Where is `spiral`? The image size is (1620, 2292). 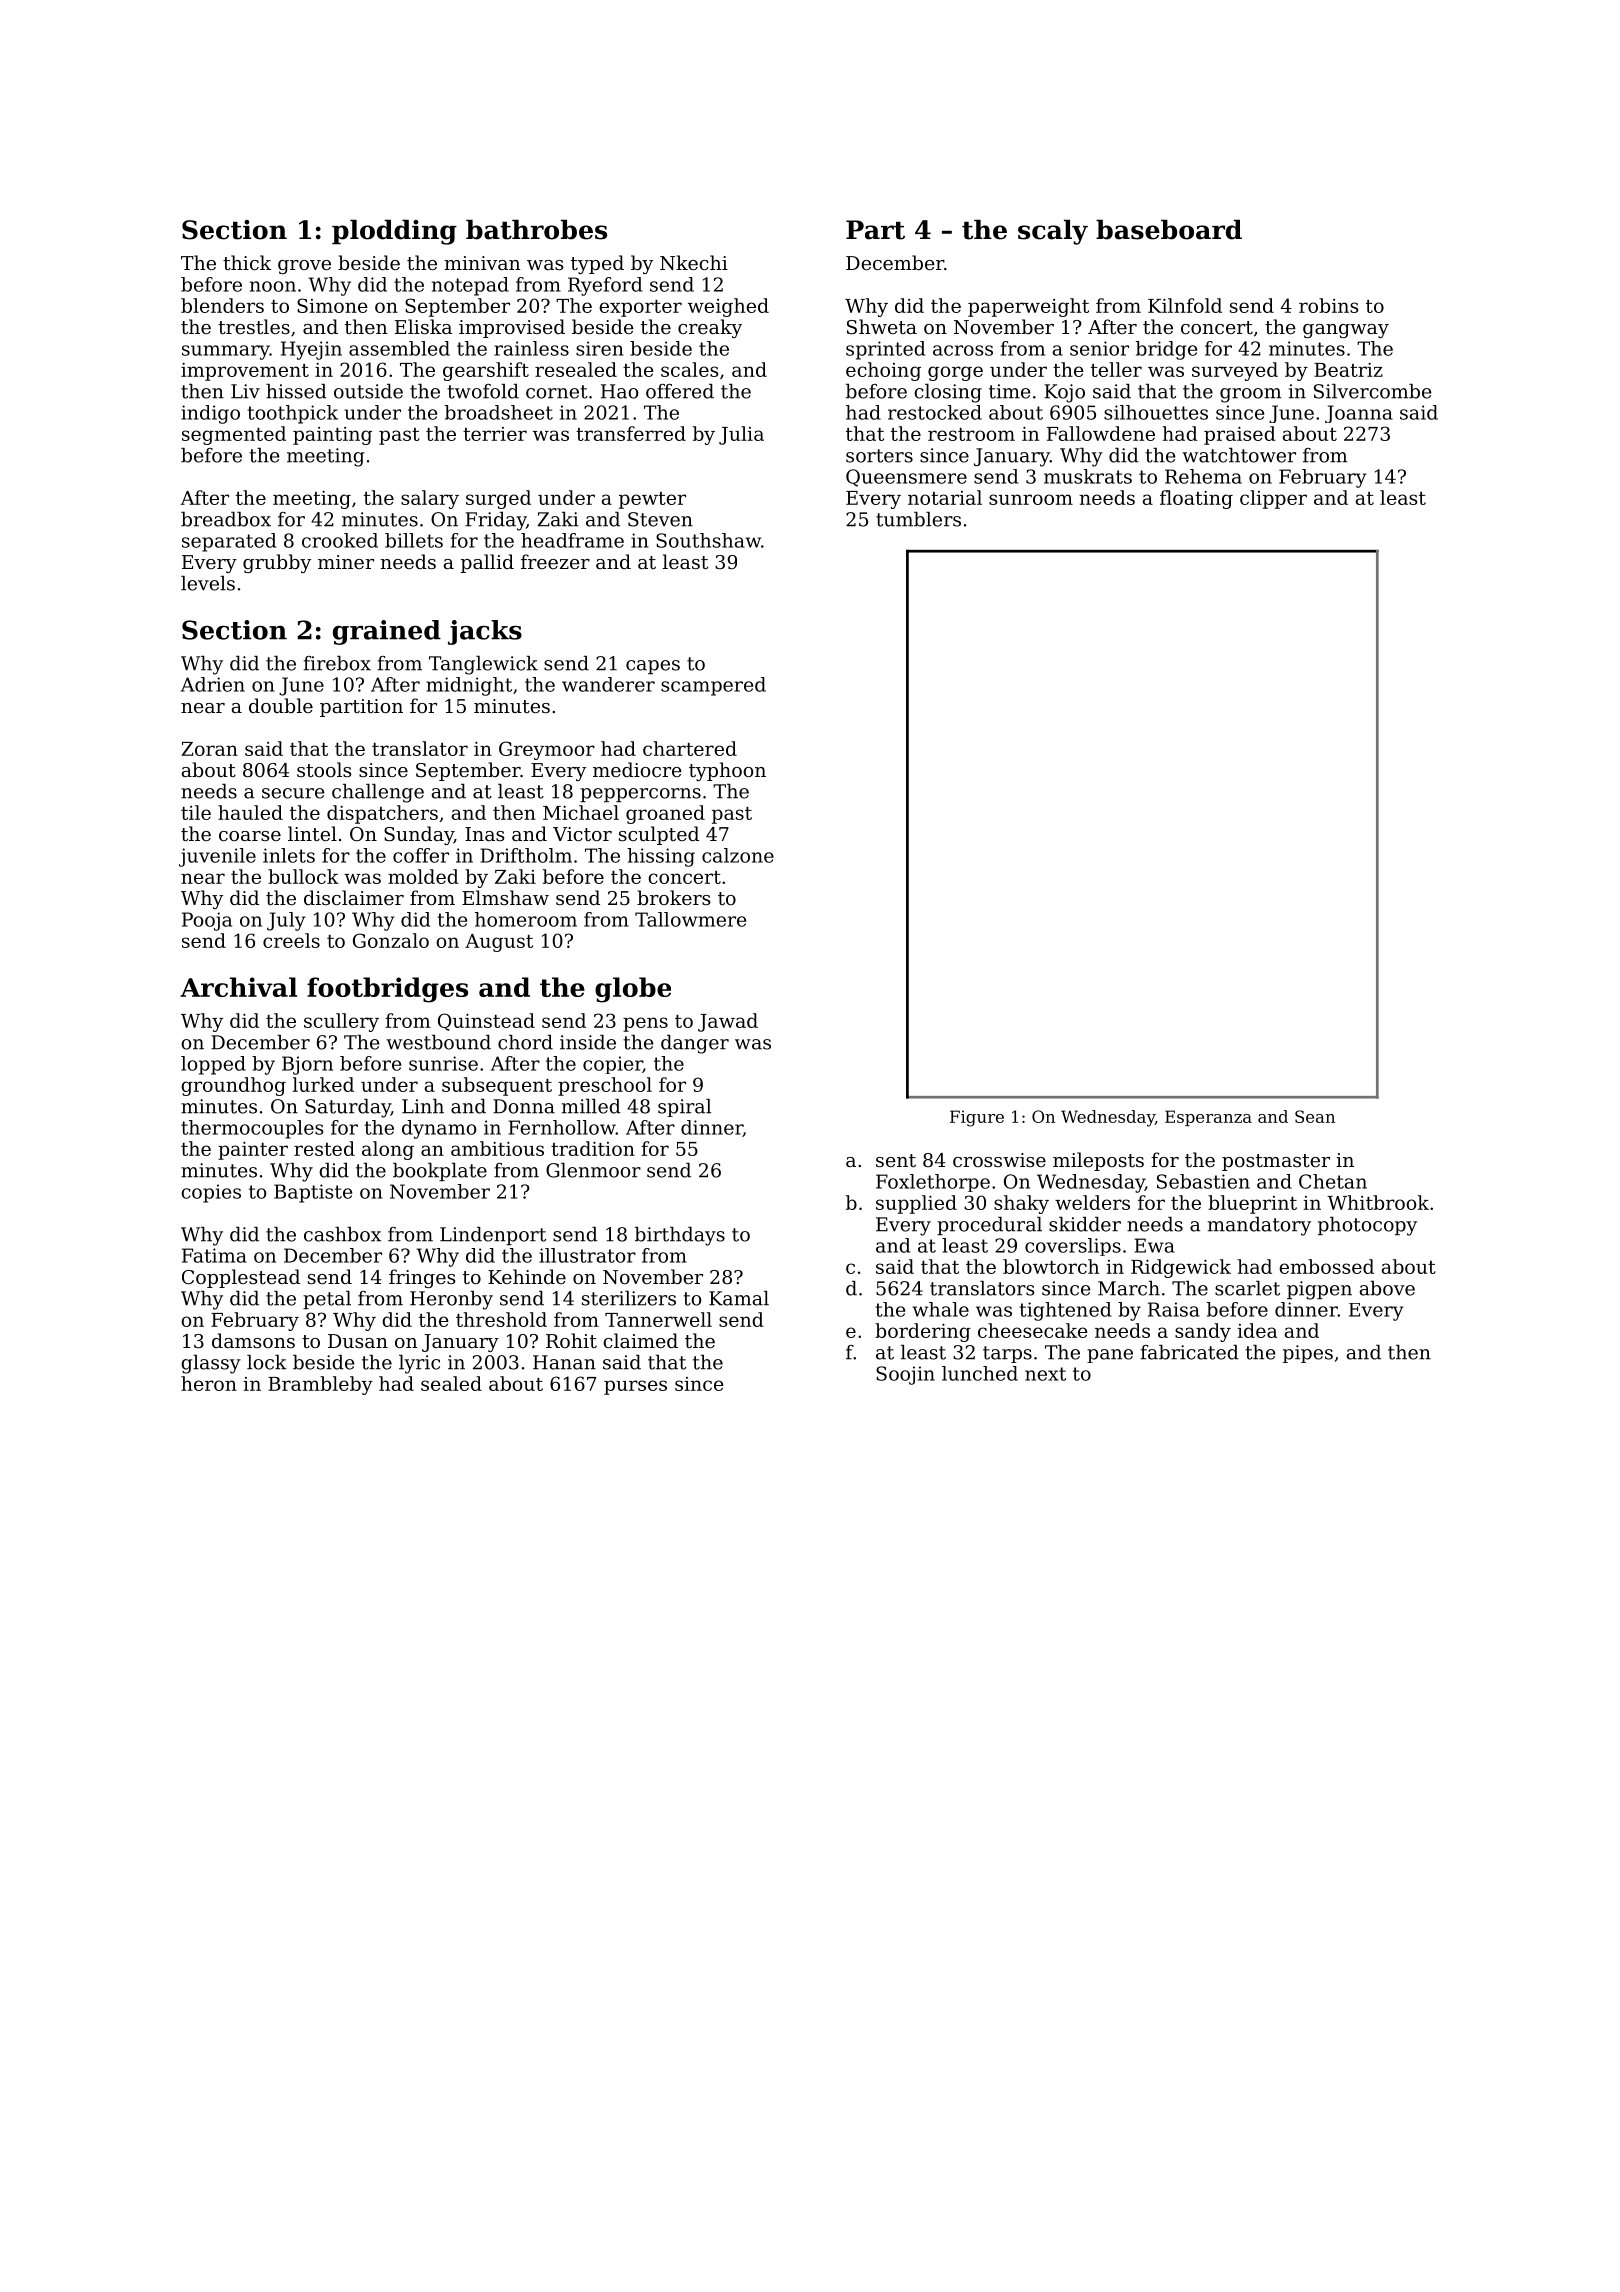
spiral is located at coordinates (684, 1108).
